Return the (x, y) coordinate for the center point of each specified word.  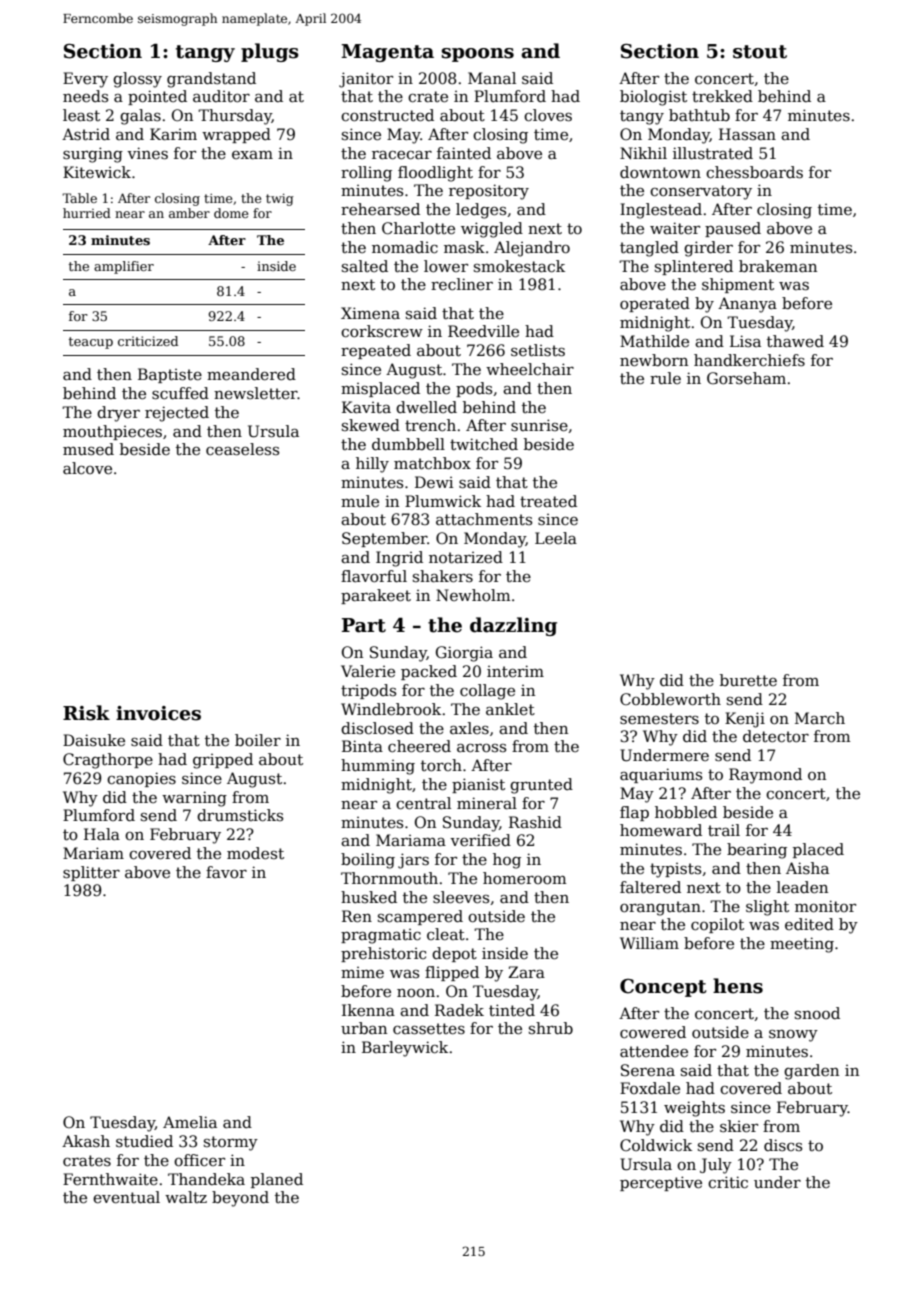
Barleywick (405, 1049)
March (820, 718)
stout (760, 52)
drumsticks (240, 815)
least (81, 115)
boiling (368, 861)
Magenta (387, 53)
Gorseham (746, 378)
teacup (91, 343)
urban (364, 1028)
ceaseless (242, 449)
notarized (466, 557)
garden (811, 1072)
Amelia (190, 1122)
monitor (825, 906)
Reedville (483, 331)
